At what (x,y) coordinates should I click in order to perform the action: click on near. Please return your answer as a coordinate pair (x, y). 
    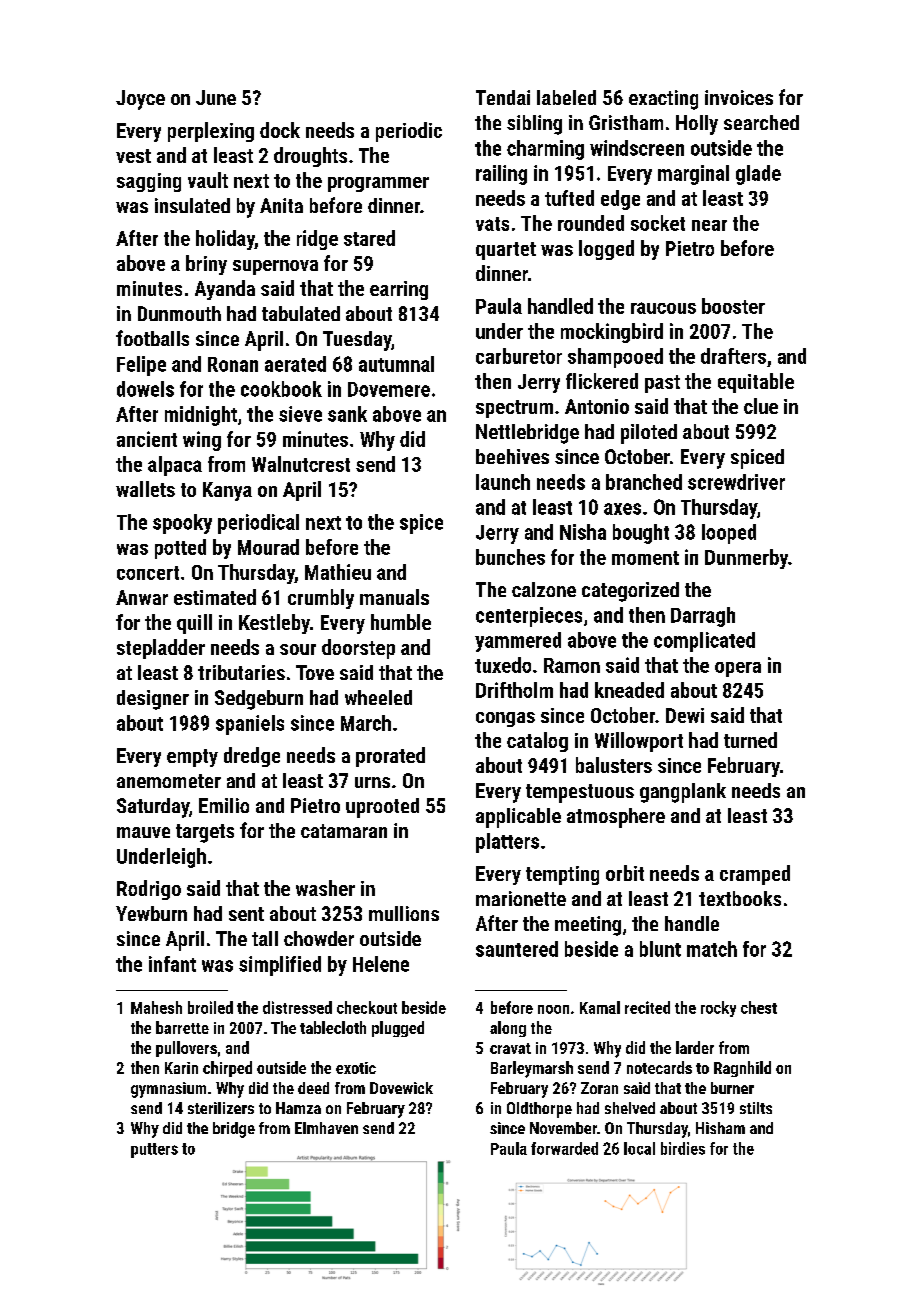
    Looking at the image, I should click on (709, 225).
